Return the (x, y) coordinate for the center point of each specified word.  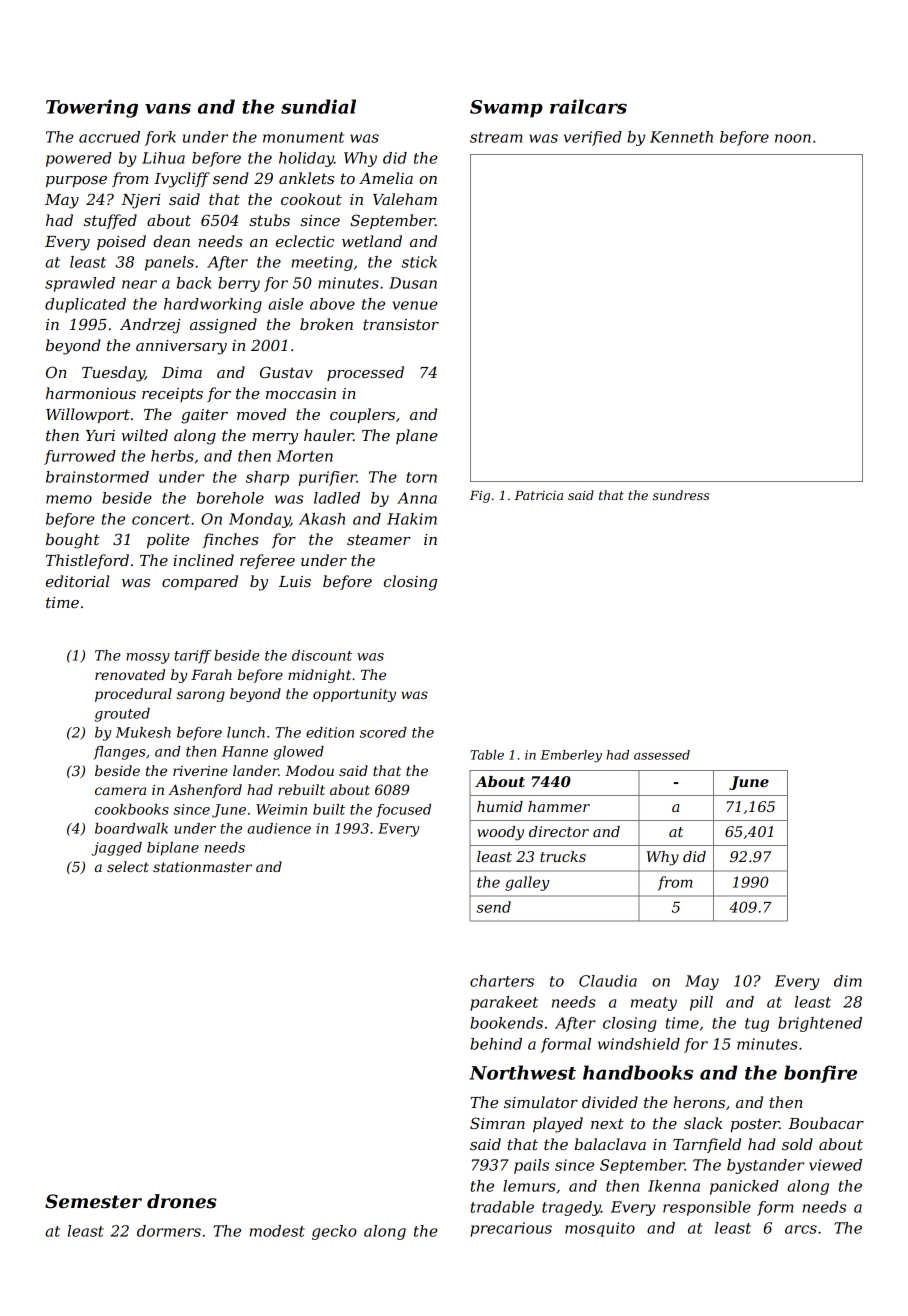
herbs (172, 456)
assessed (662, 755)
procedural (133, 695)
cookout (311, 199)
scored (383, 732)
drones (182, 1201)
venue (415, 305)
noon (793, 138)
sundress (681, 495)
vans (168, 108)
